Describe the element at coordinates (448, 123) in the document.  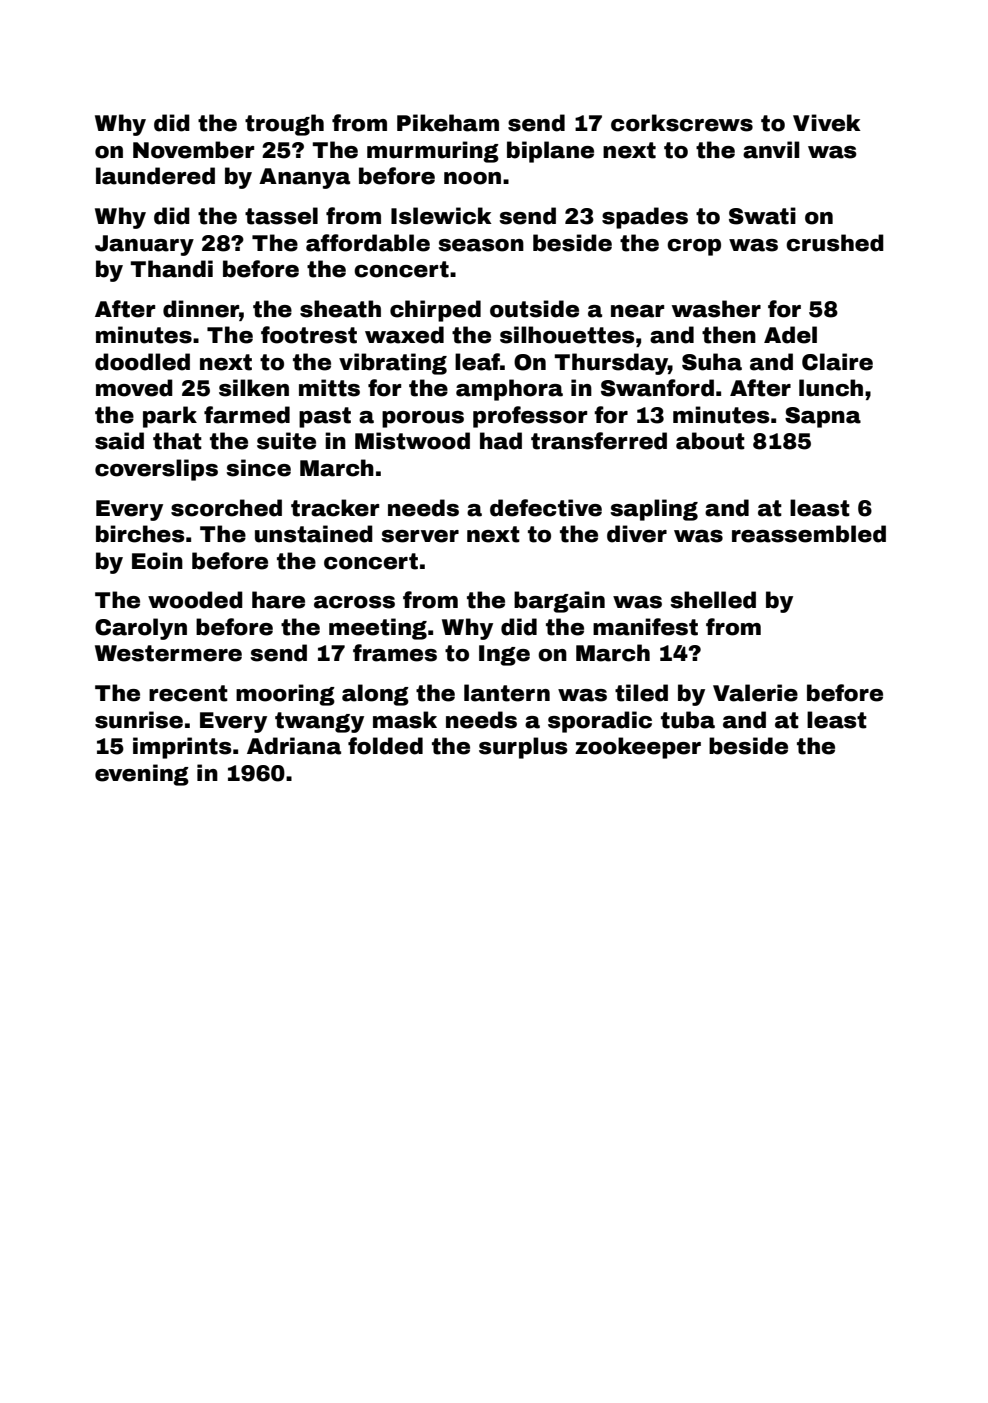
I see `Pikeham` at that location.
